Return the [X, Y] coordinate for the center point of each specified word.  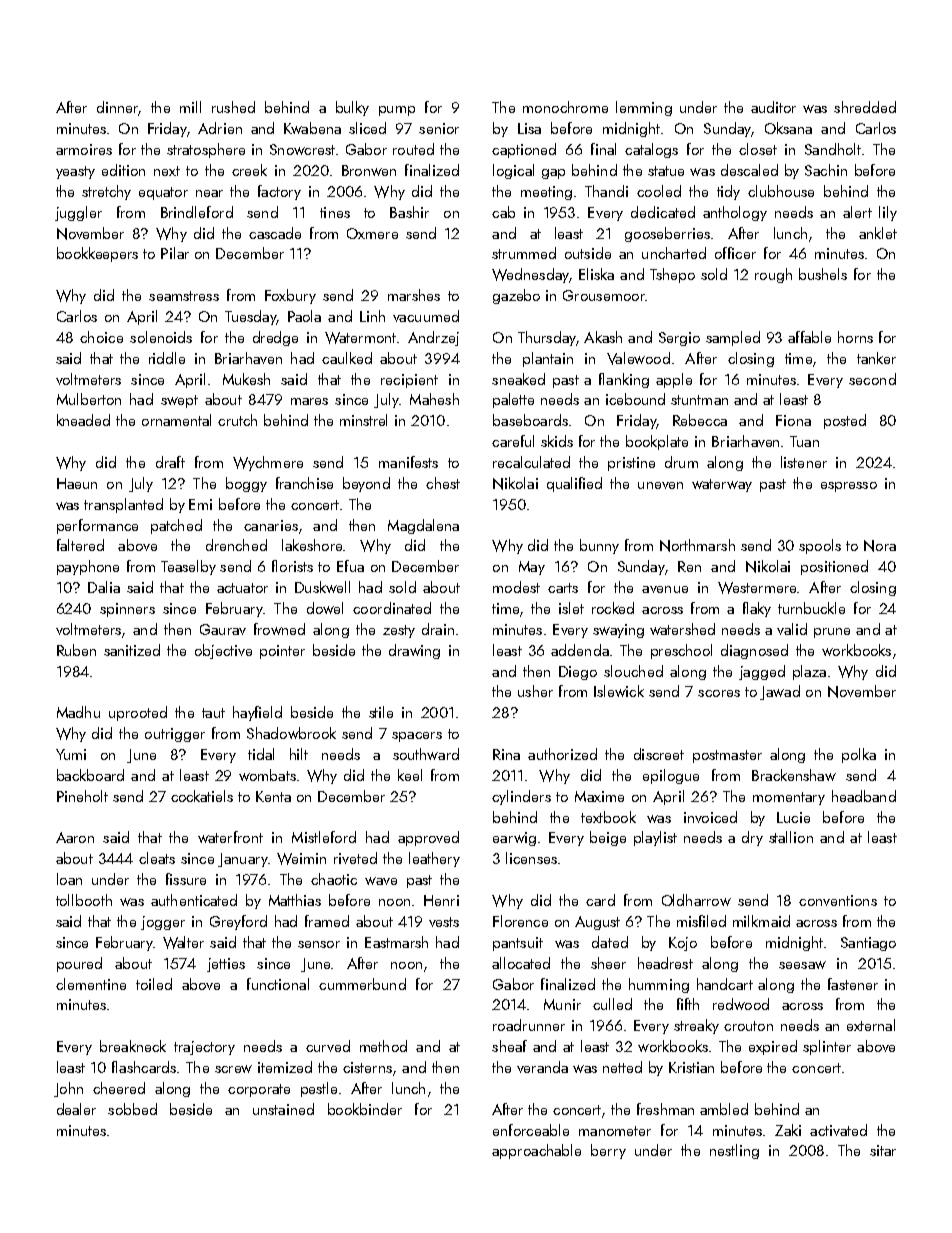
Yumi [71, 754]
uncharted [674, 253]
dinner [117, 107]
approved [428, 838]
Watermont [360, 338]
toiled [154, 984]
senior [439, 128]
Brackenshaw [794, 775]
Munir [562, 1004]
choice [101, 337]
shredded [865, 107]
